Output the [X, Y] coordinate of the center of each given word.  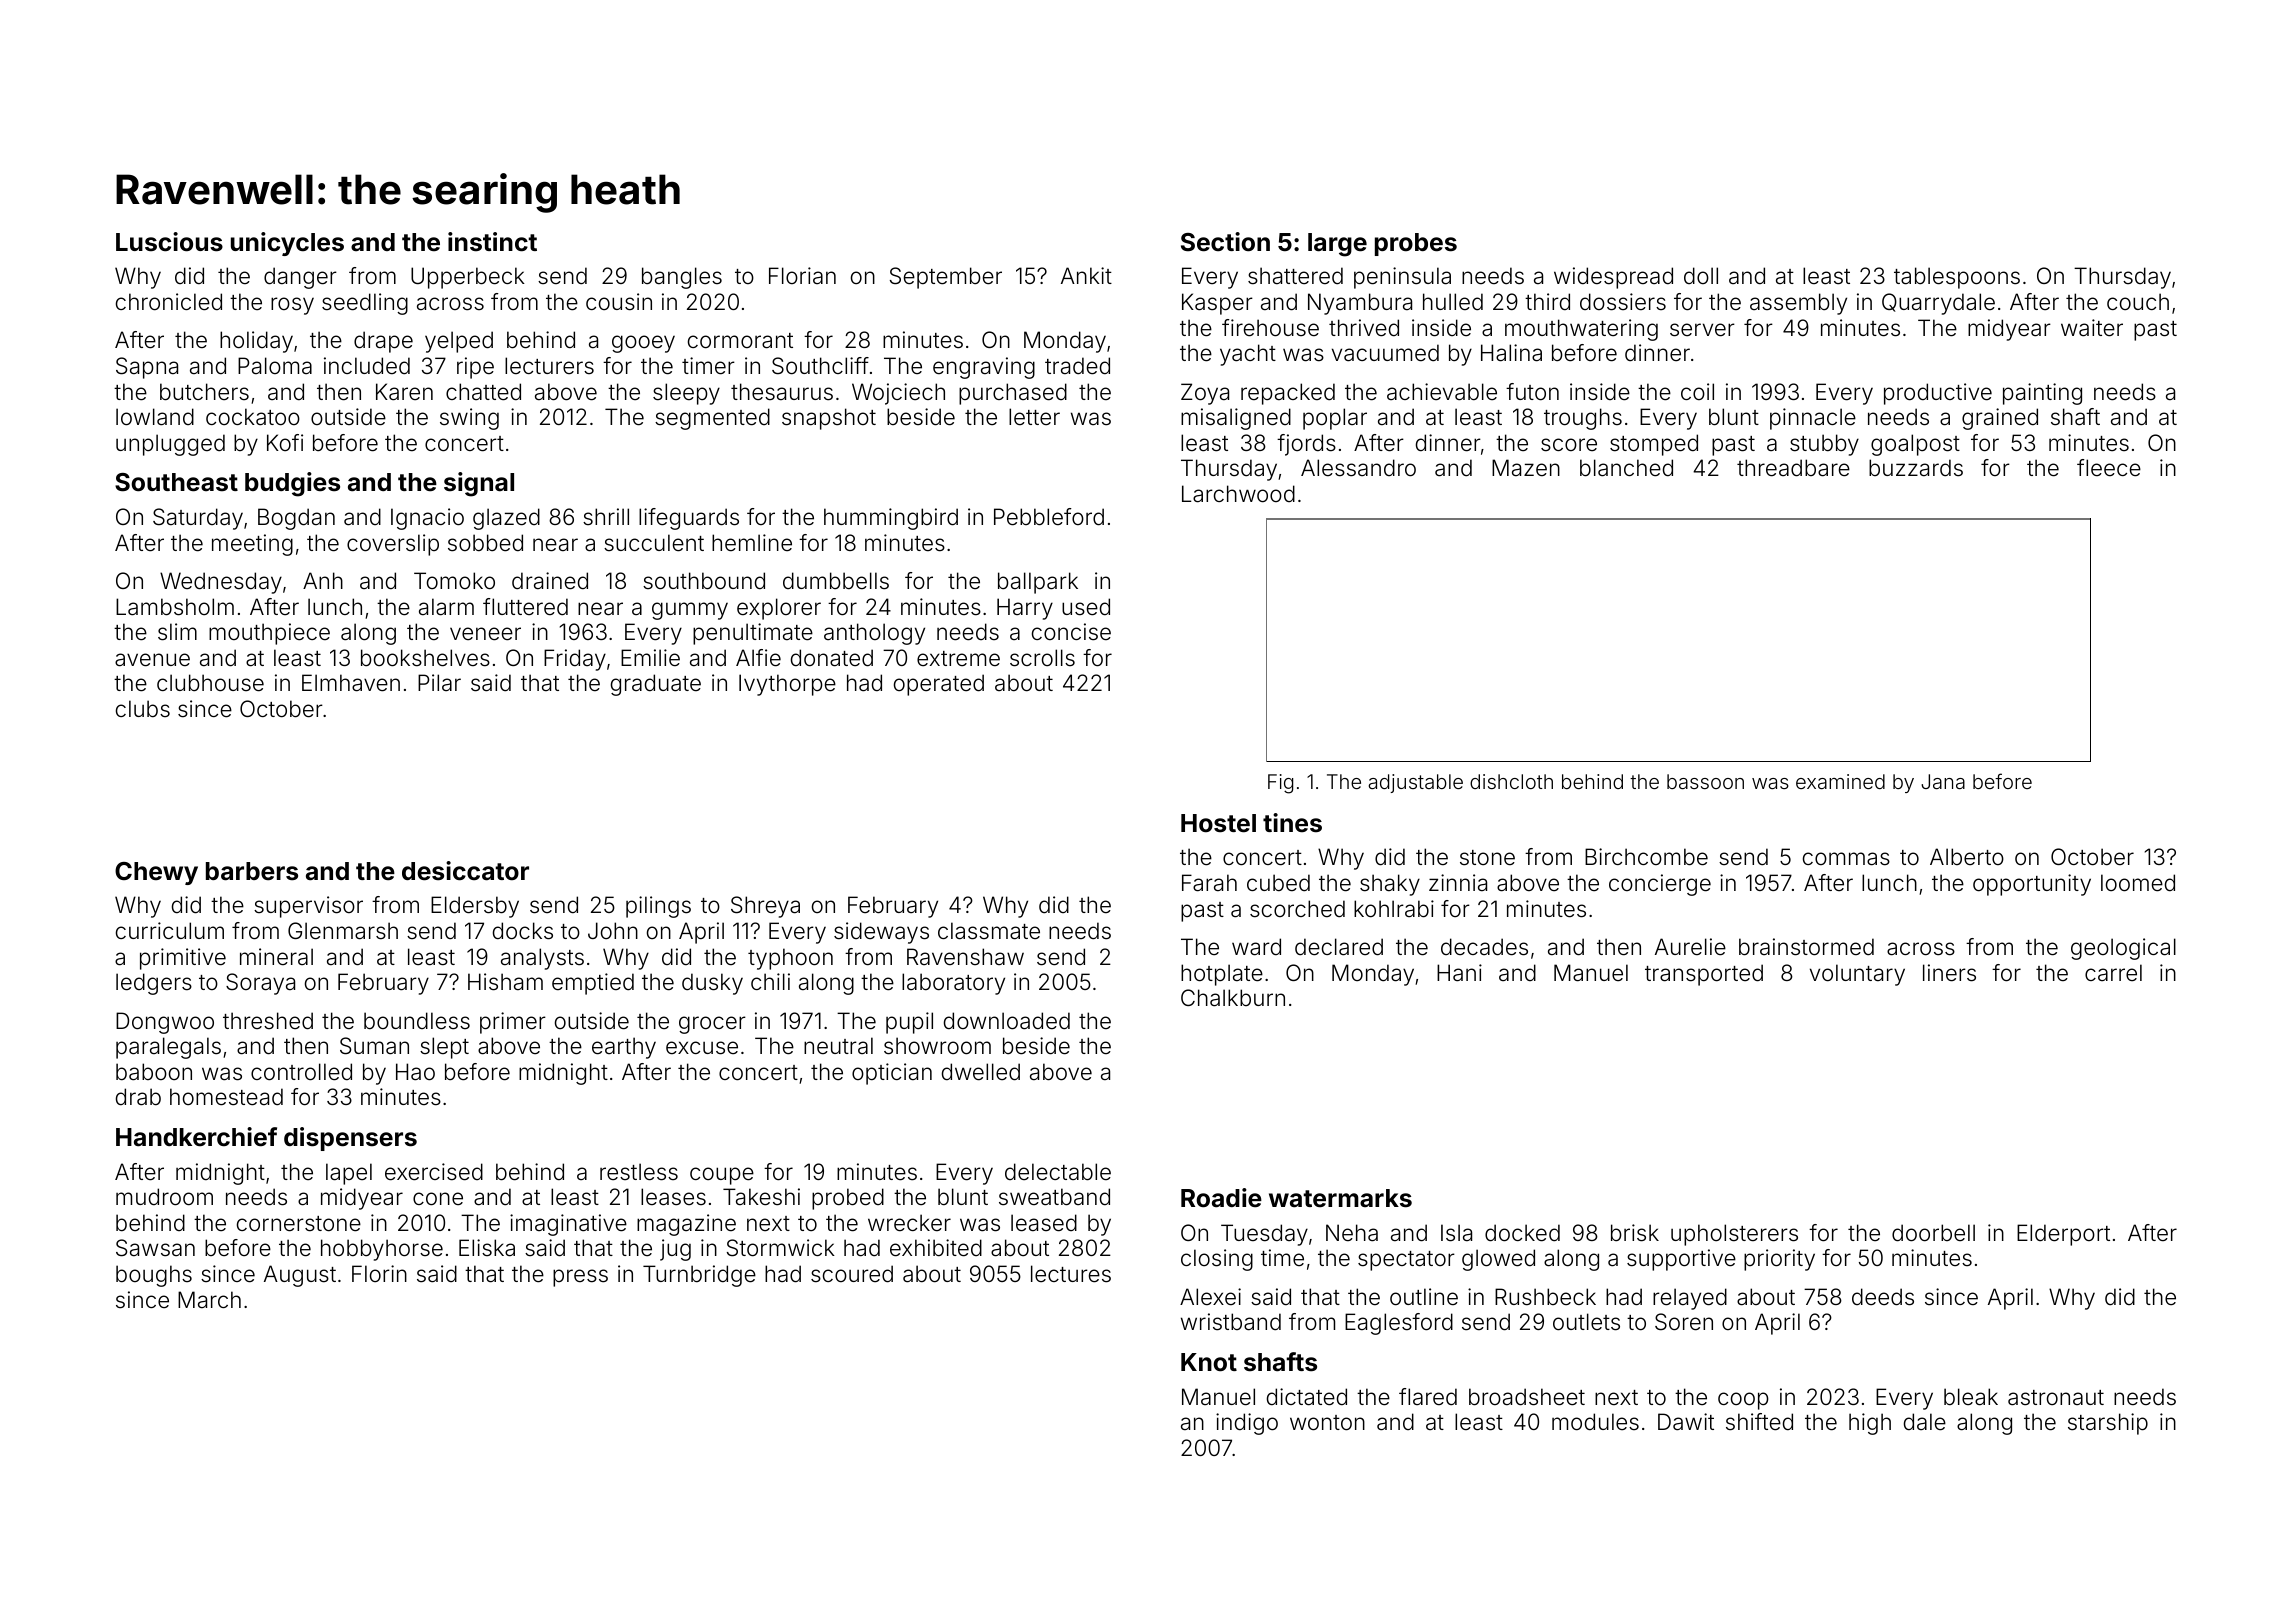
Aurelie [1690, 947]
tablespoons [1957, 278]
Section [1225, 242]
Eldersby [475, 907]
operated [939, 685]
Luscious [169, 242]
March [209, 1299]
